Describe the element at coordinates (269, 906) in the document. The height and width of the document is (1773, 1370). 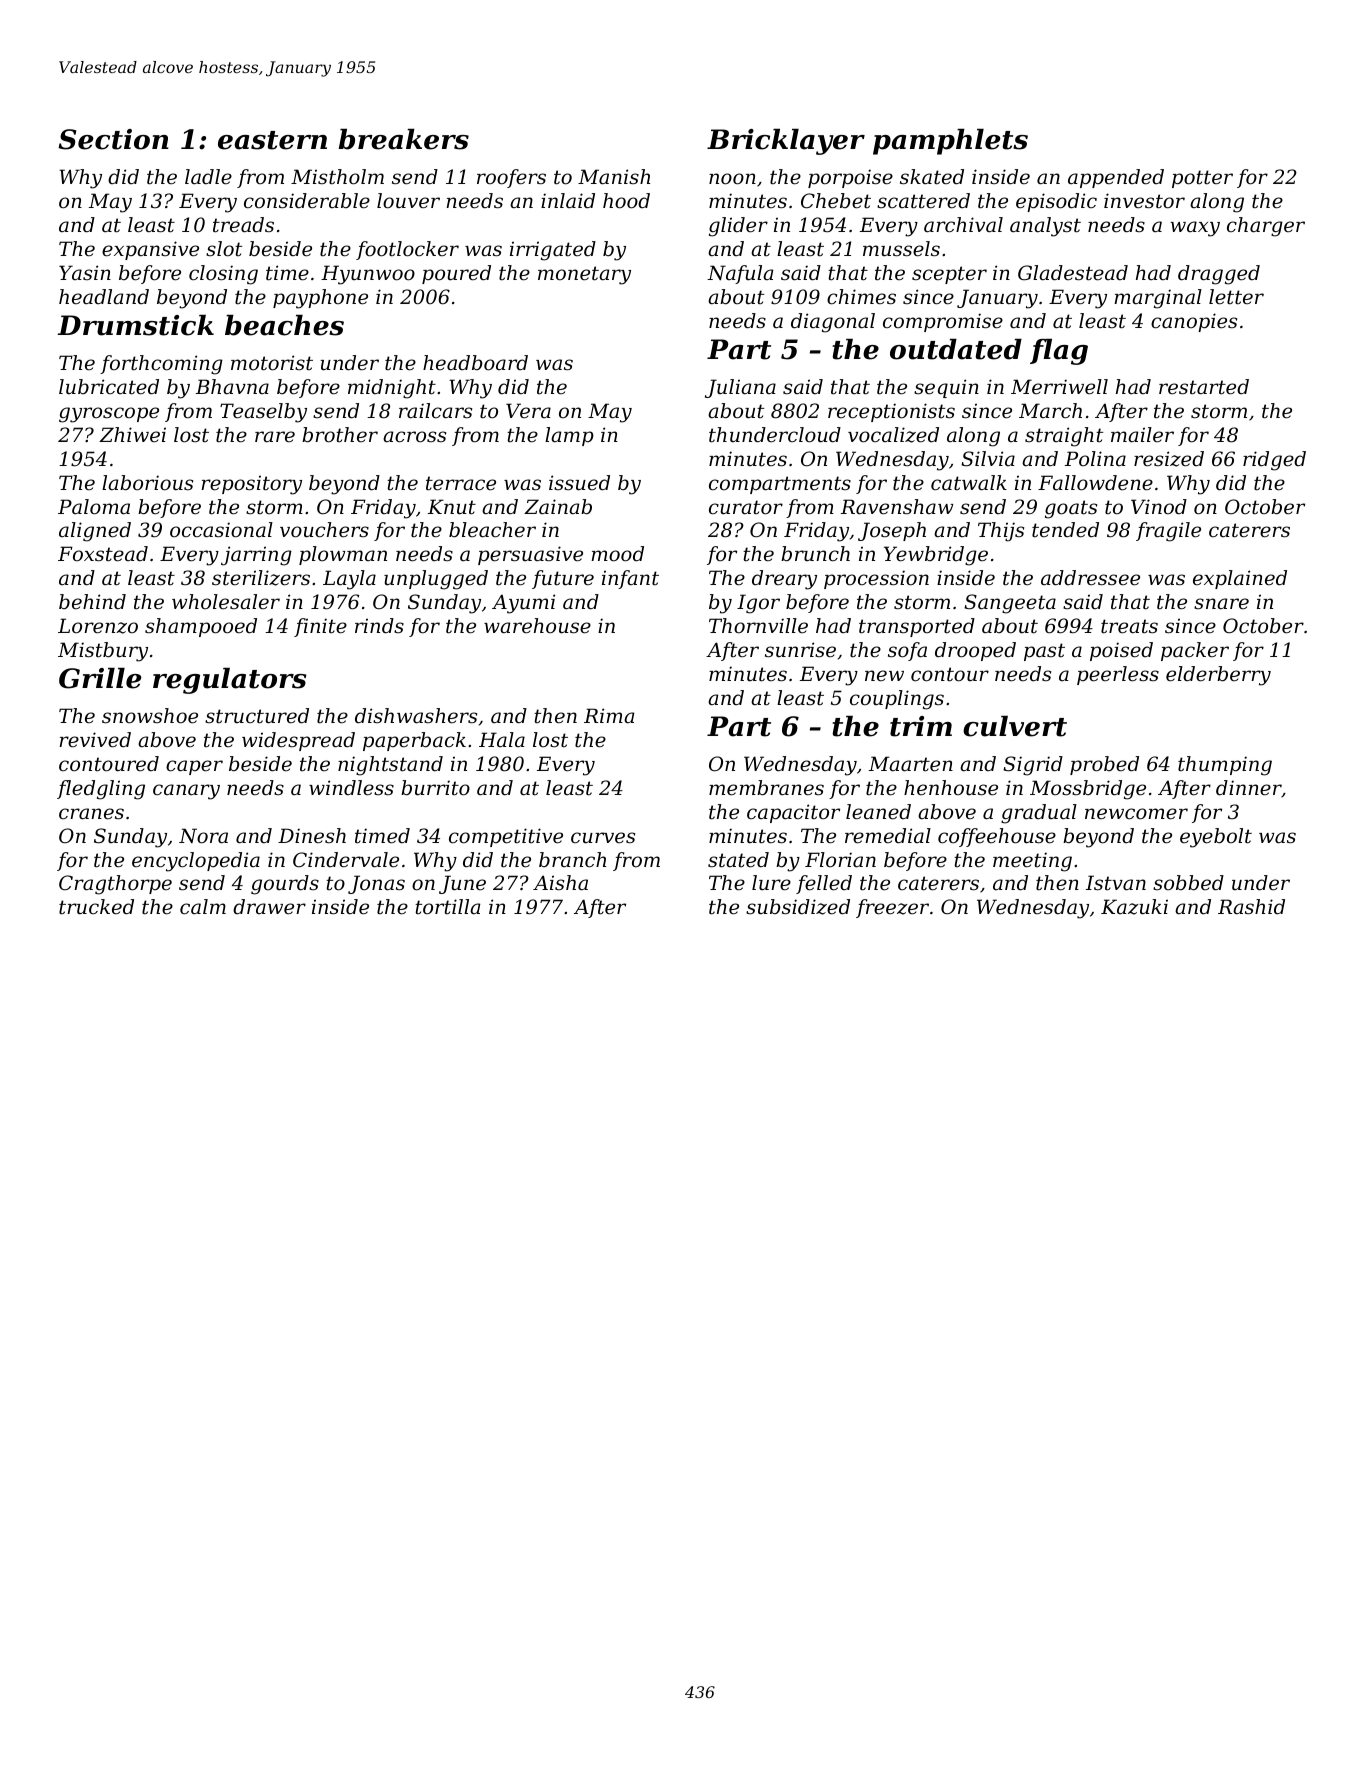
I see `drawer` at that location.
